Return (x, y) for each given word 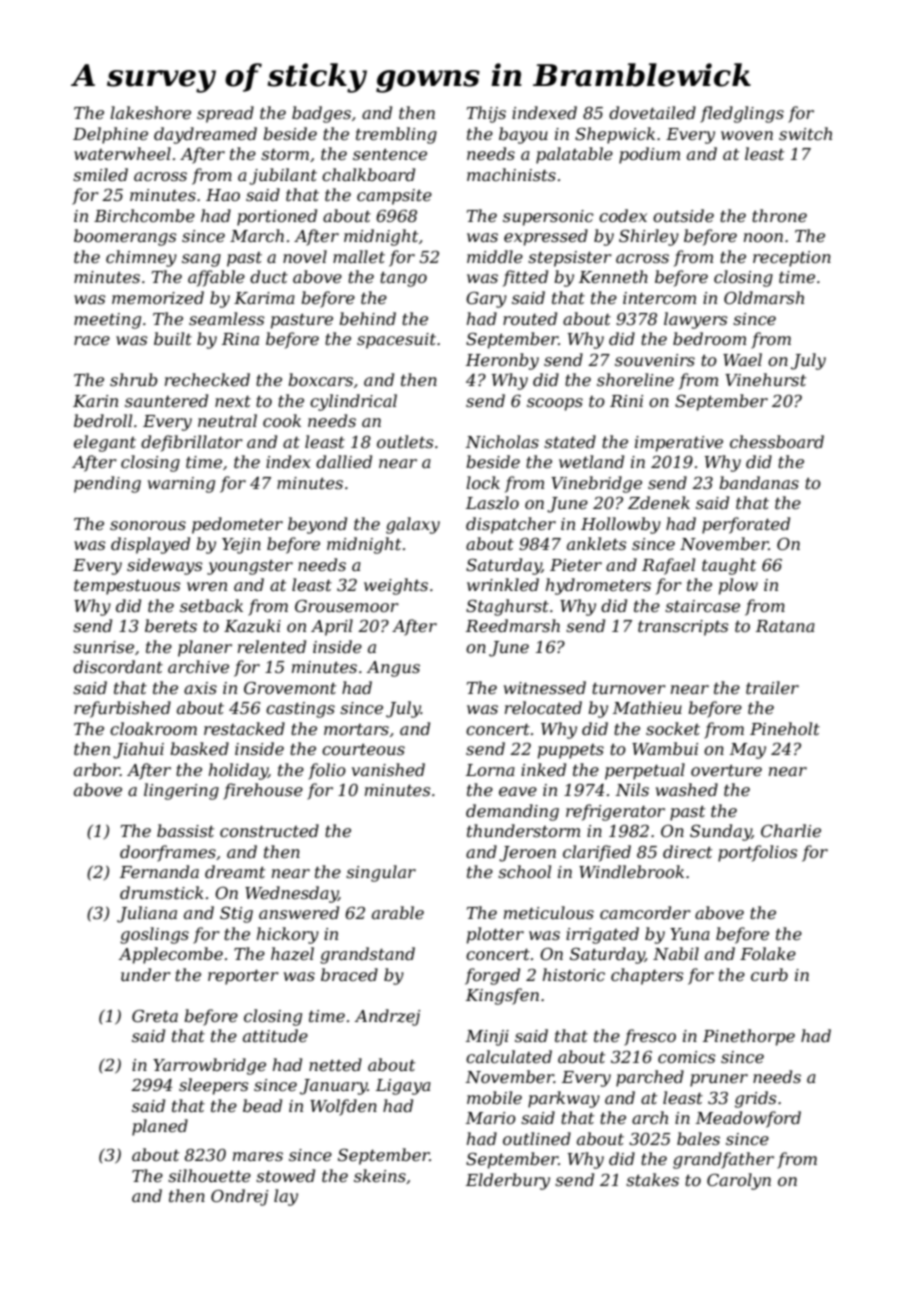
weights (396, 586)
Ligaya (403, 1087)
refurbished (122, 709)
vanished (388, 769)
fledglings (742, 114)
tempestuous (127, 587)
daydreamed (205, 135)
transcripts (683, 628)
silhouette (209, 1175)
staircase (702, 606)
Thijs (486, 114)
